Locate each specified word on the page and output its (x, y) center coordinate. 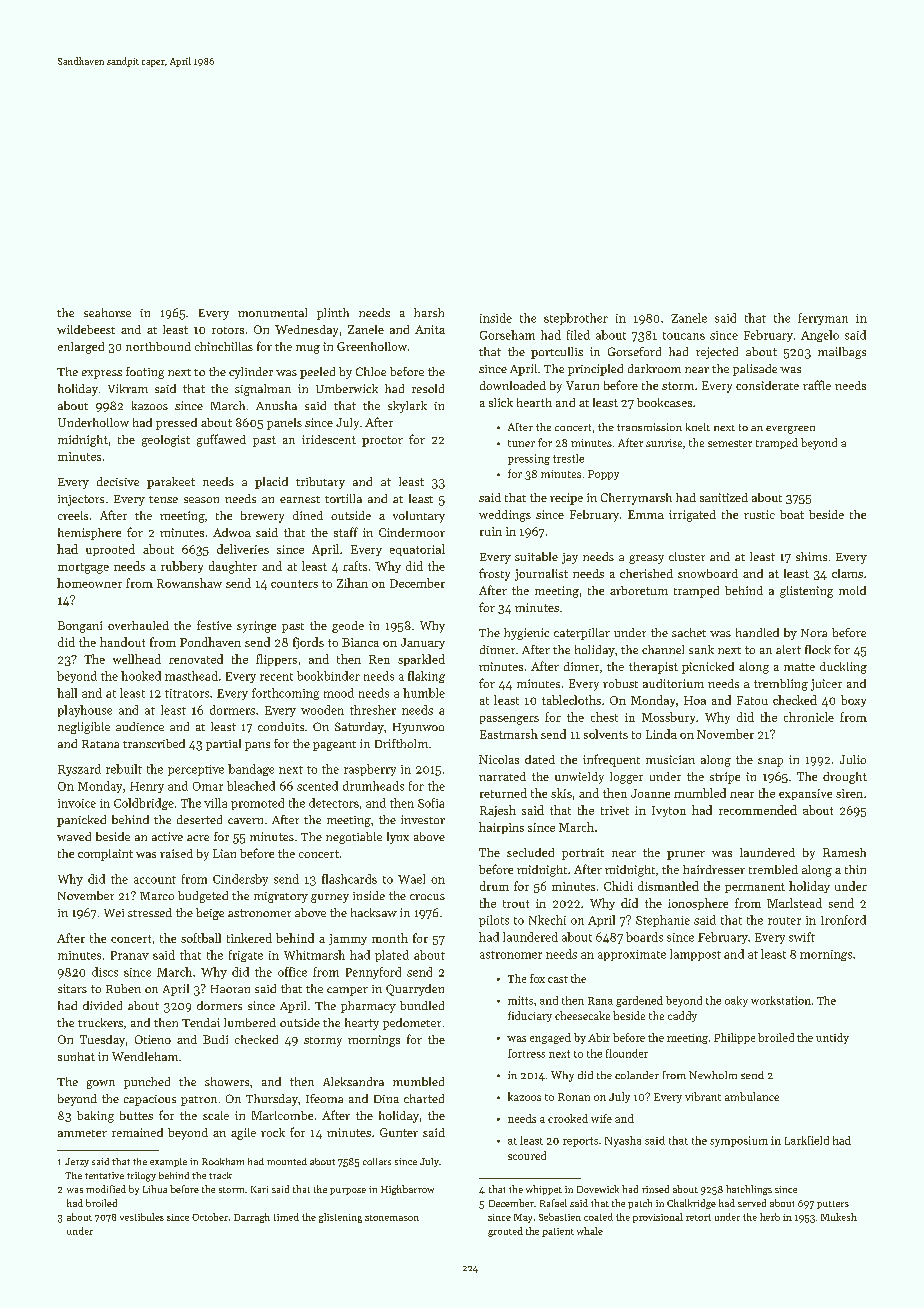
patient (558, 1232)
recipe (566, 499)
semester (730, 443)
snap (770, 762)
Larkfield (807, 1140)
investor (423, 819)
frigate (246, 956)
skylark (407, 407)
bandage (251, 770)
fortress (526, 1053)
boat (792, 514)
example (168, 1162)
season (201, 500)
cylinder (251, 373)
